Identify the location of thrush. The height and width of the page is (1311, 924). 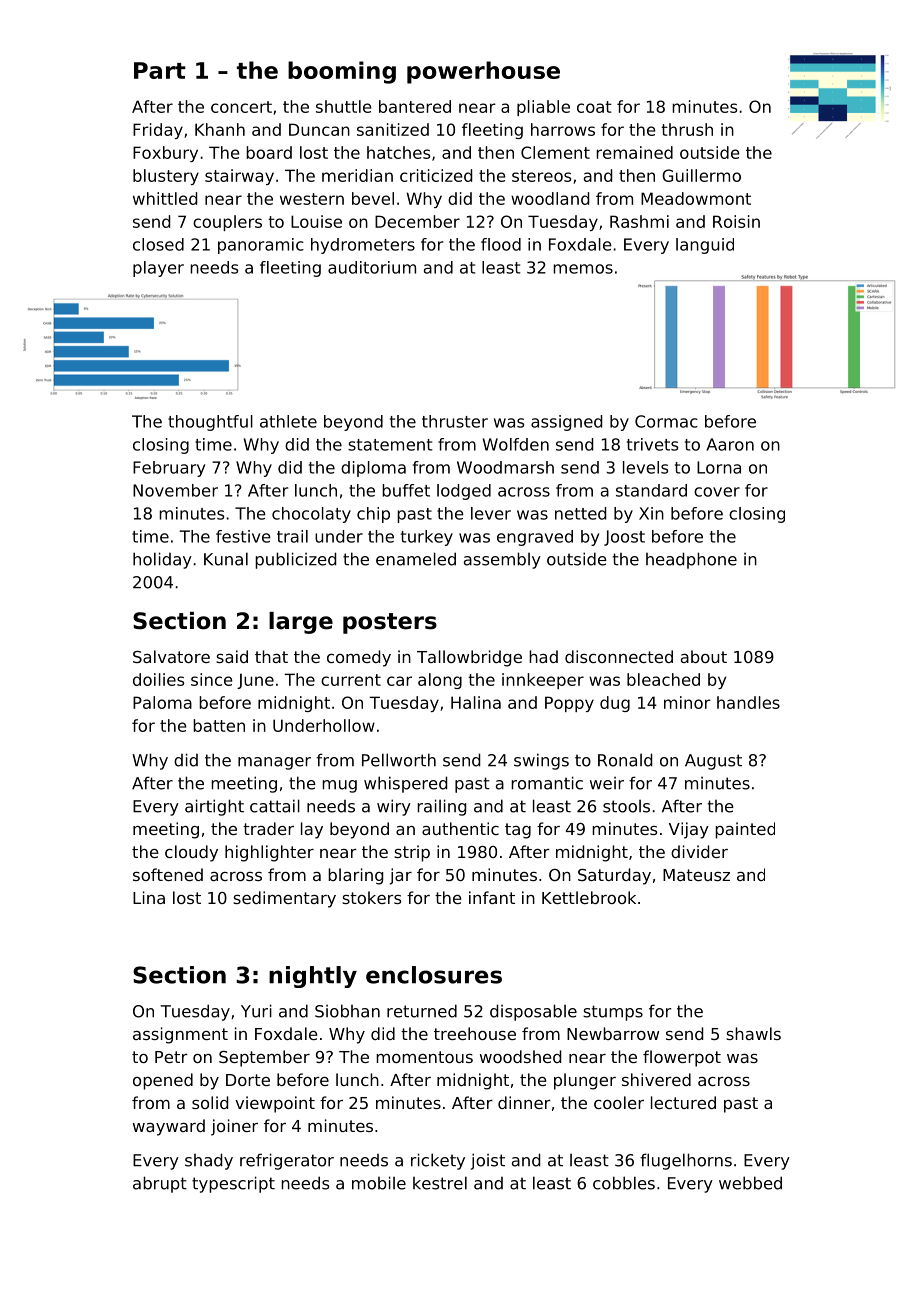
(687, 129).
